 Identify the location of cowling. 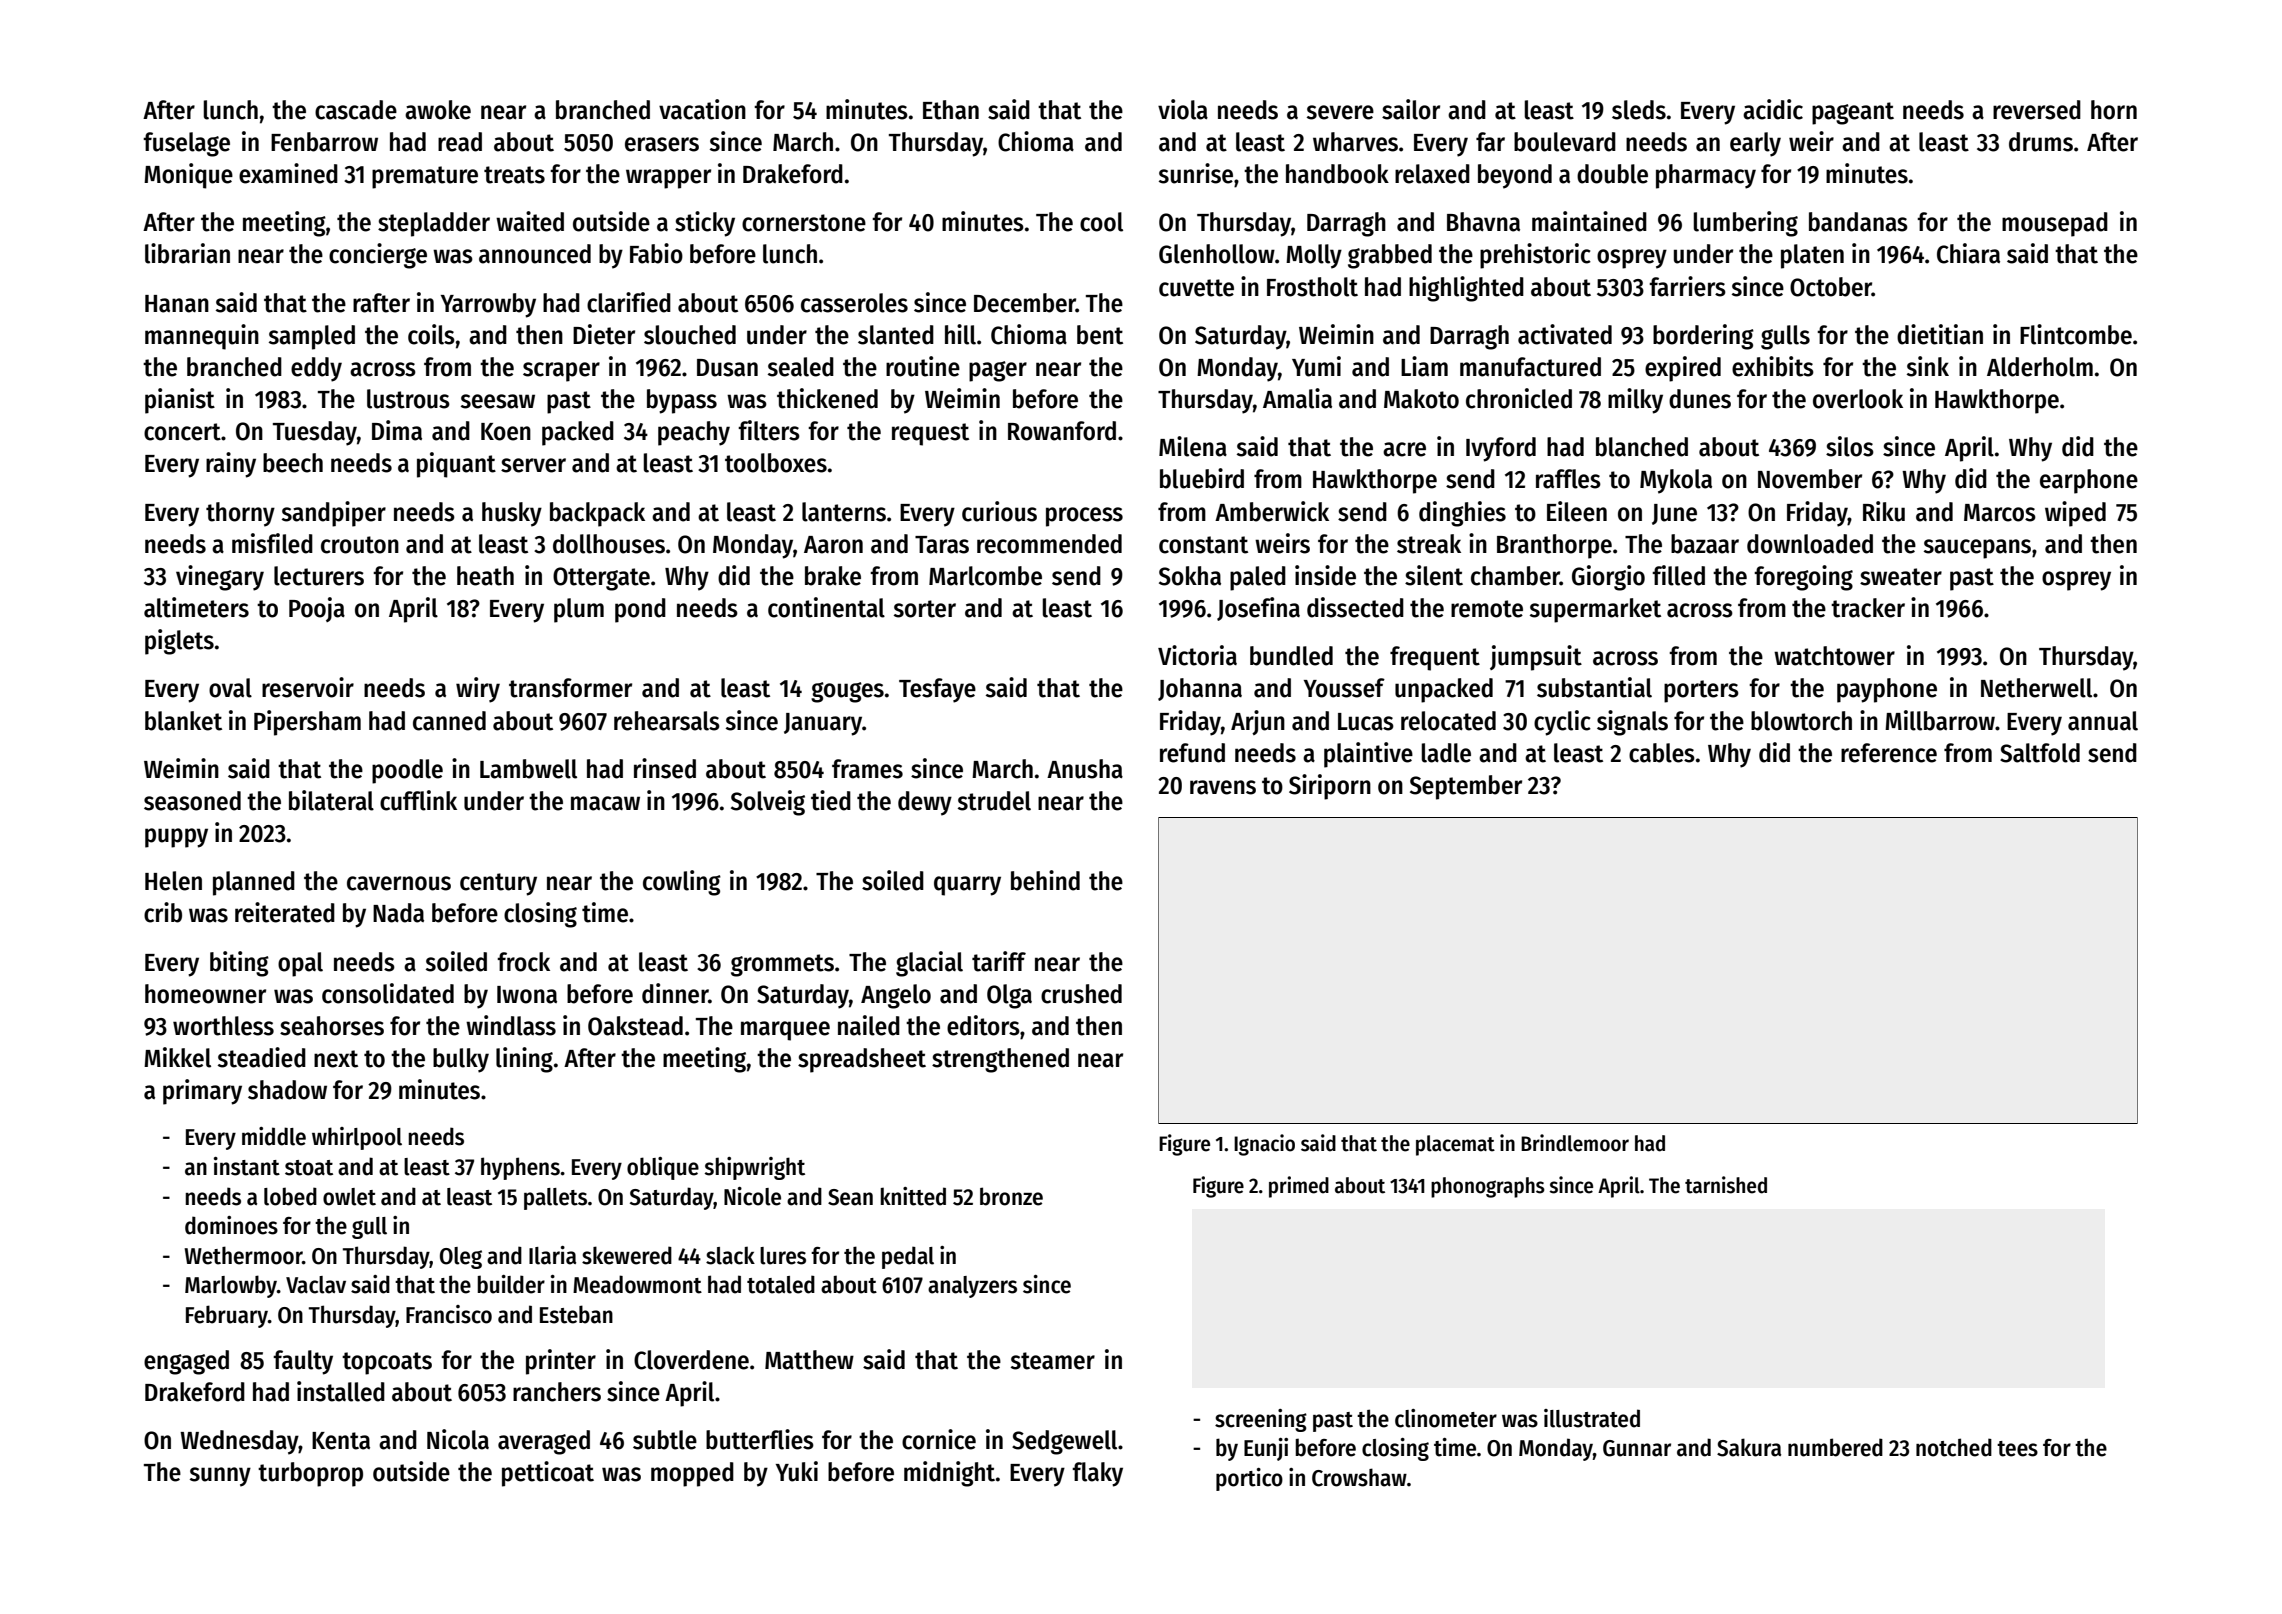
(682, 883).
